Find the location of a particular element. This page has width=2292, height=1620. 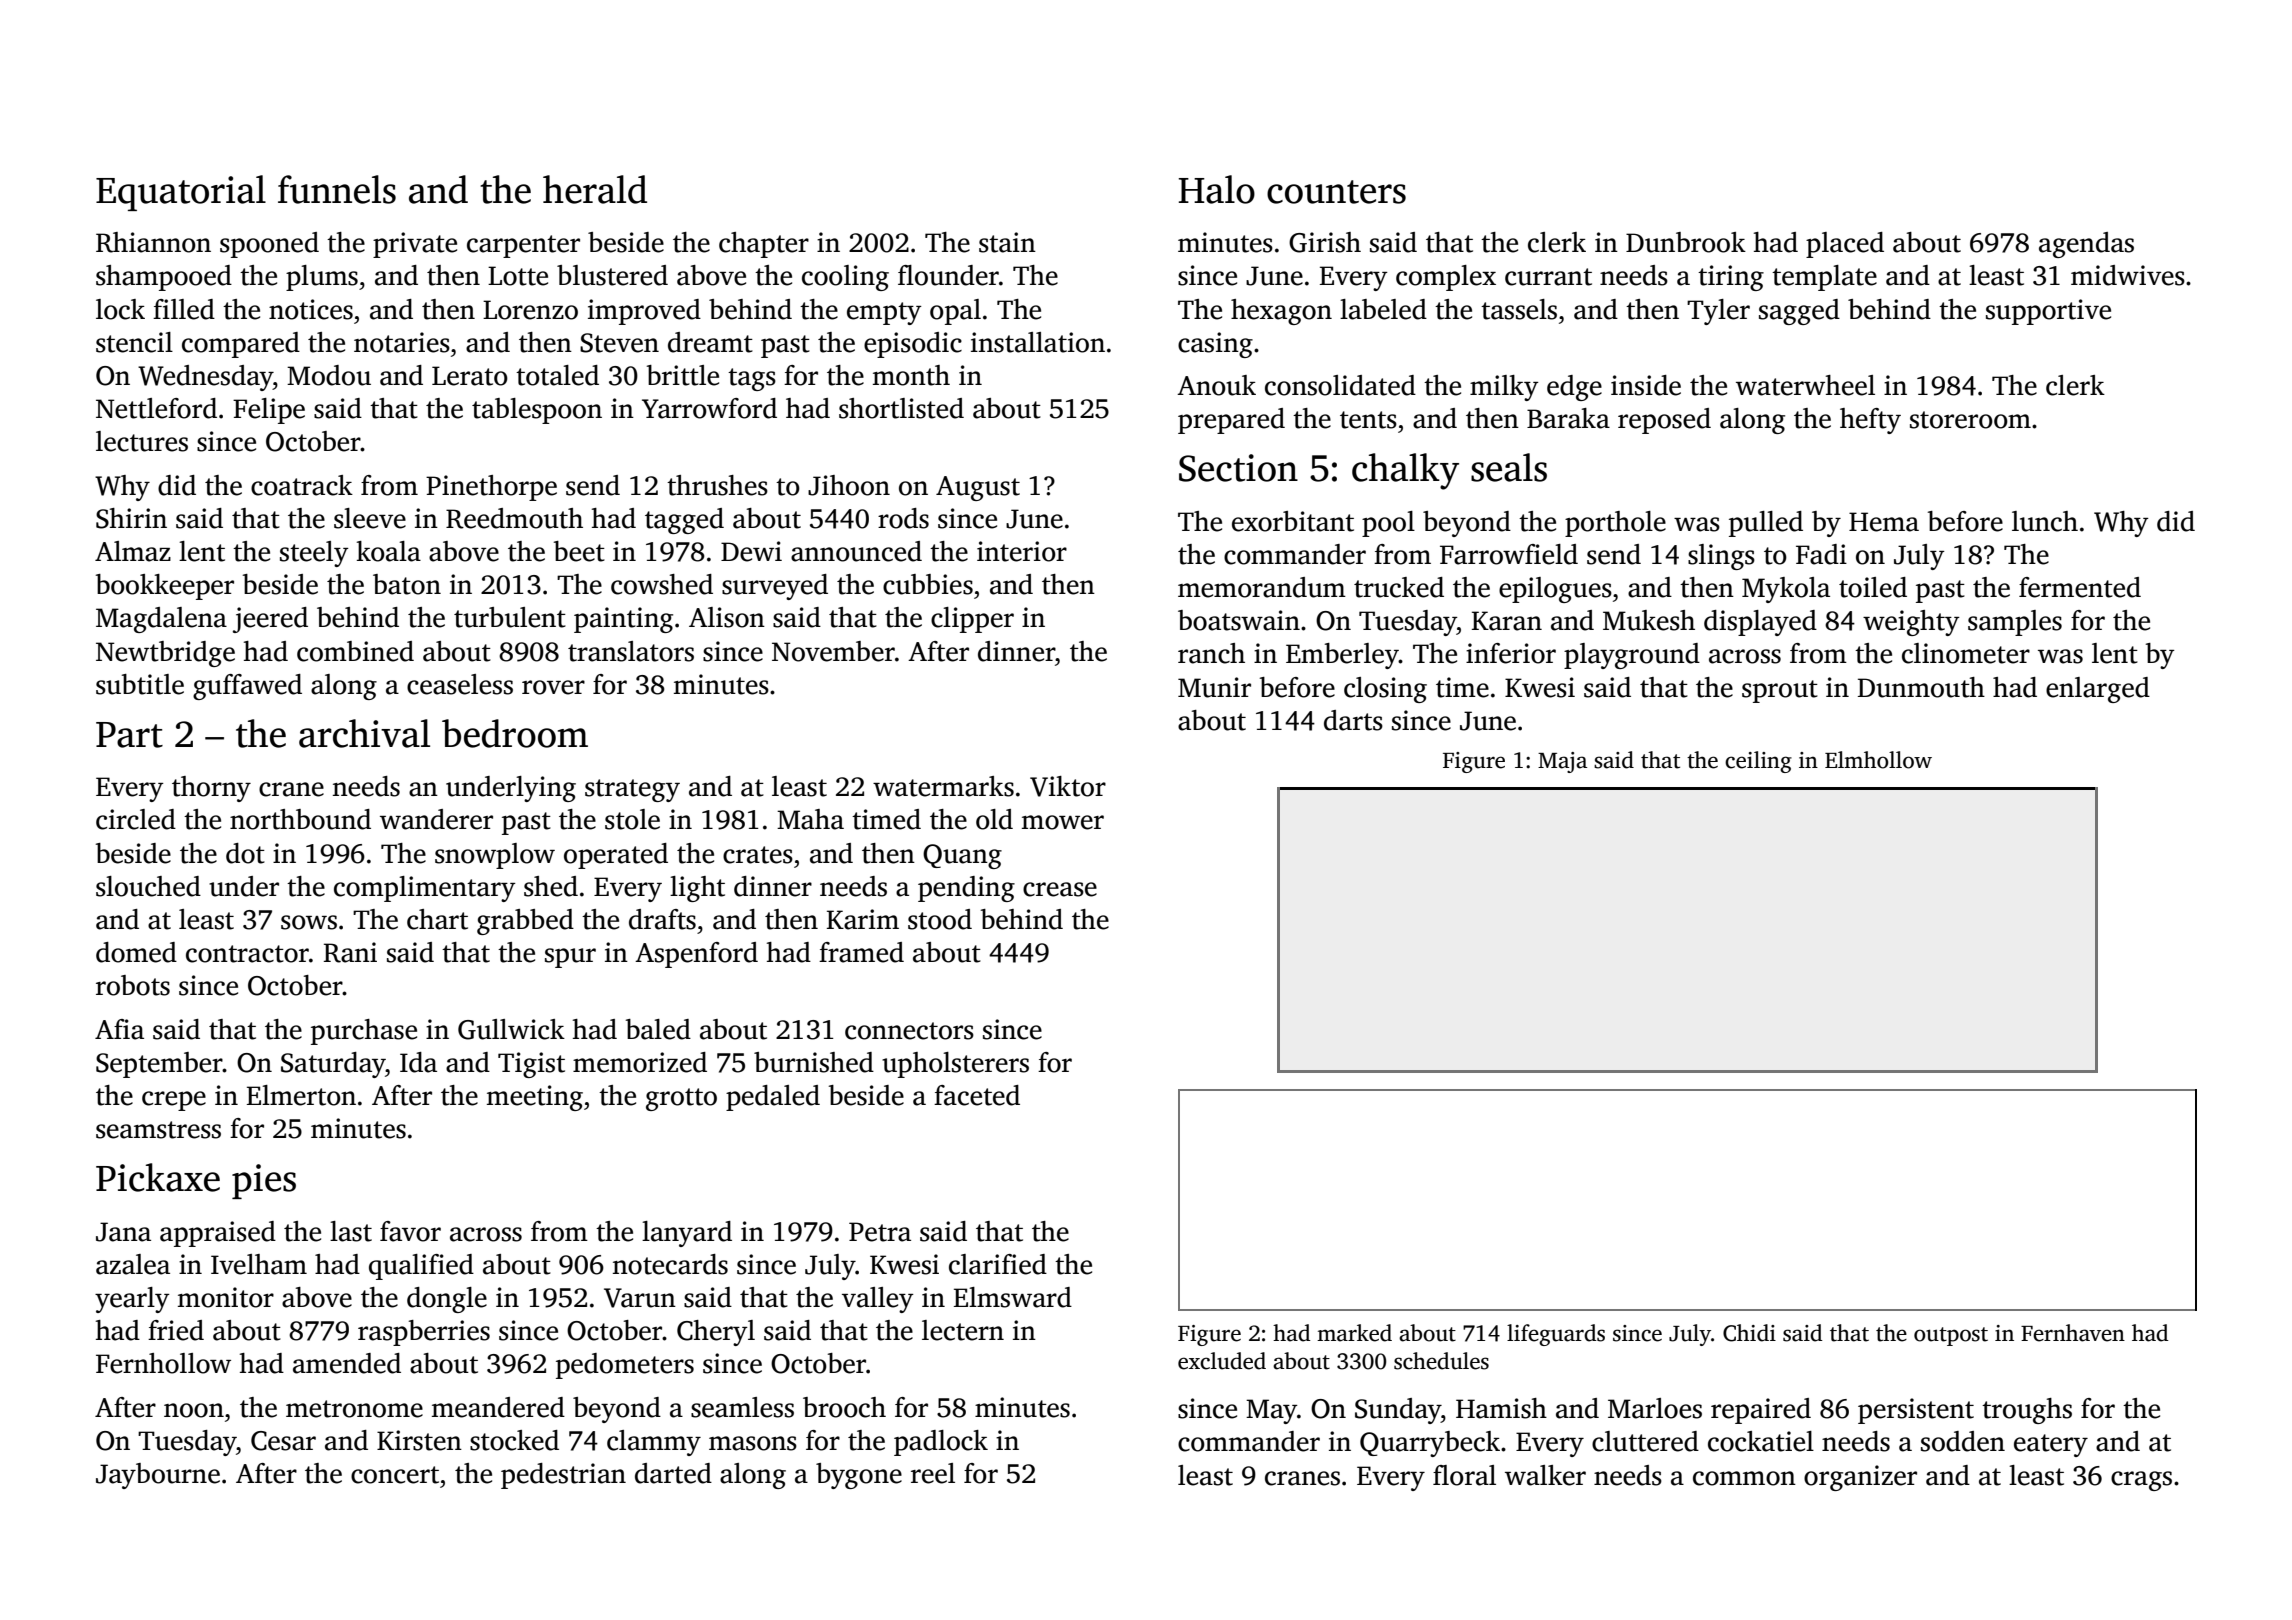

crease is located at coordinates (1060, 889).
